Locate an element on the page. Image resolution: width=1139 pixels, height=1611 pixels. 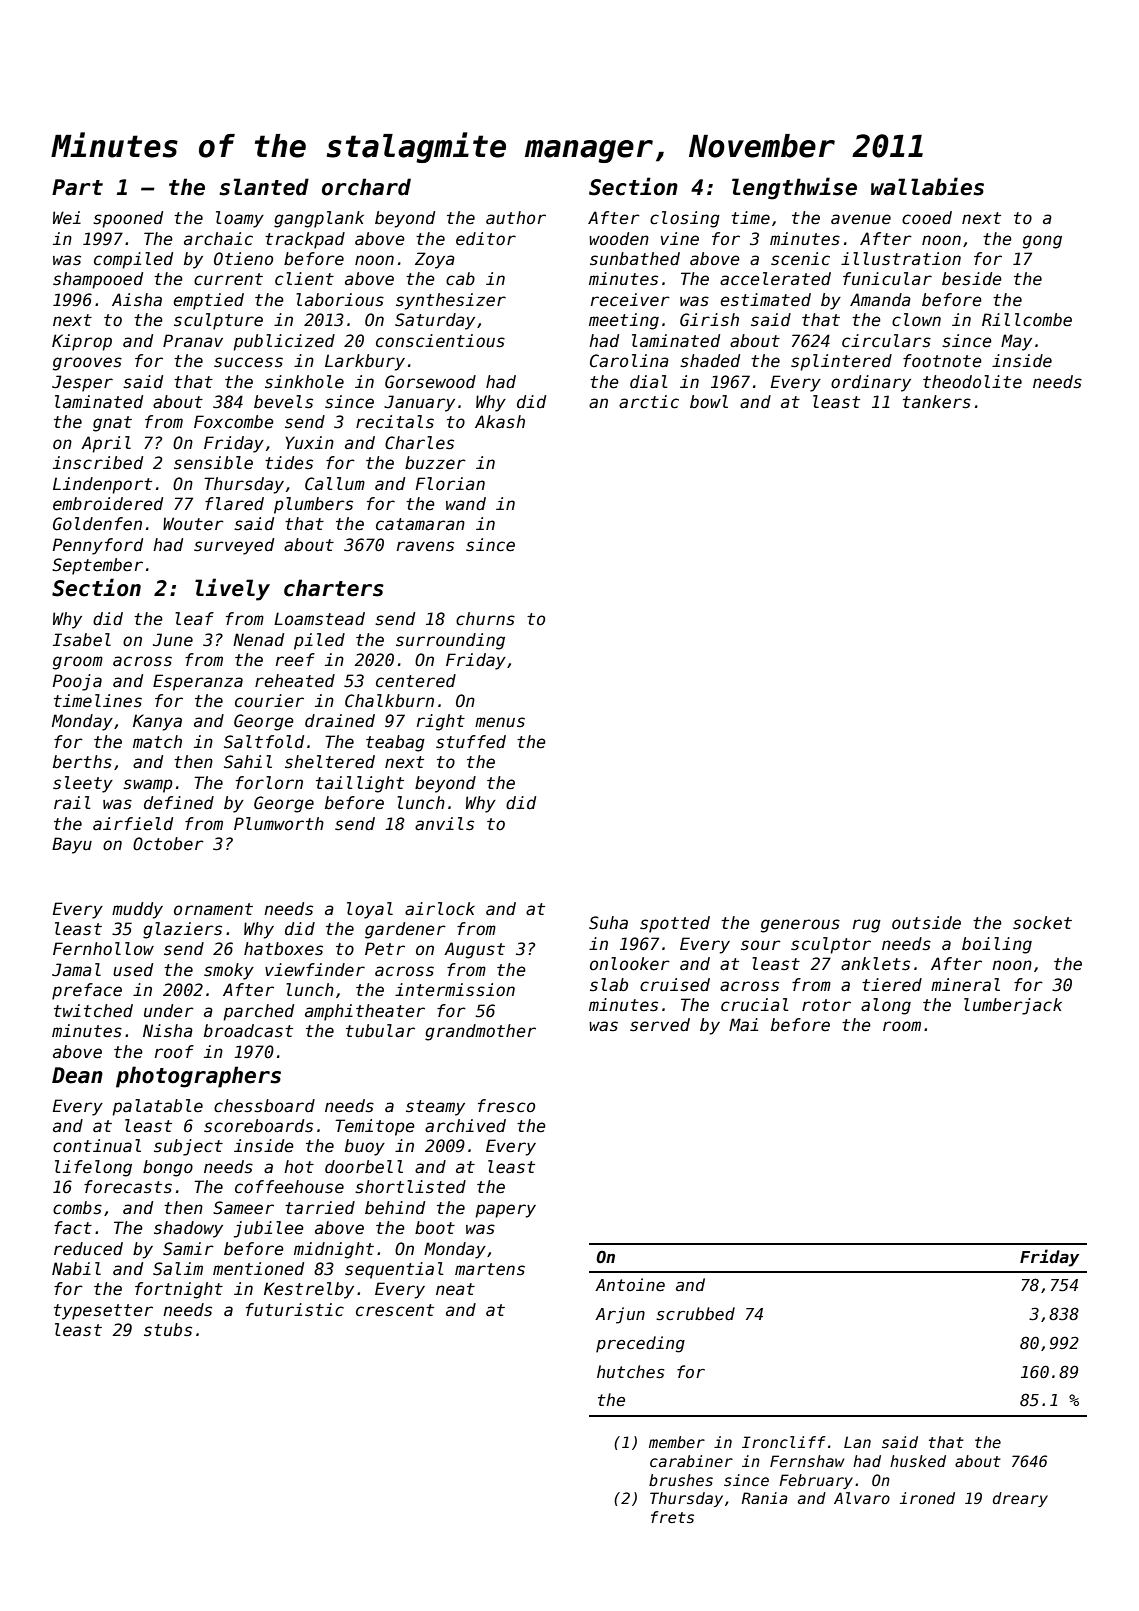
stubs is located at coordinates (168, 1330).
